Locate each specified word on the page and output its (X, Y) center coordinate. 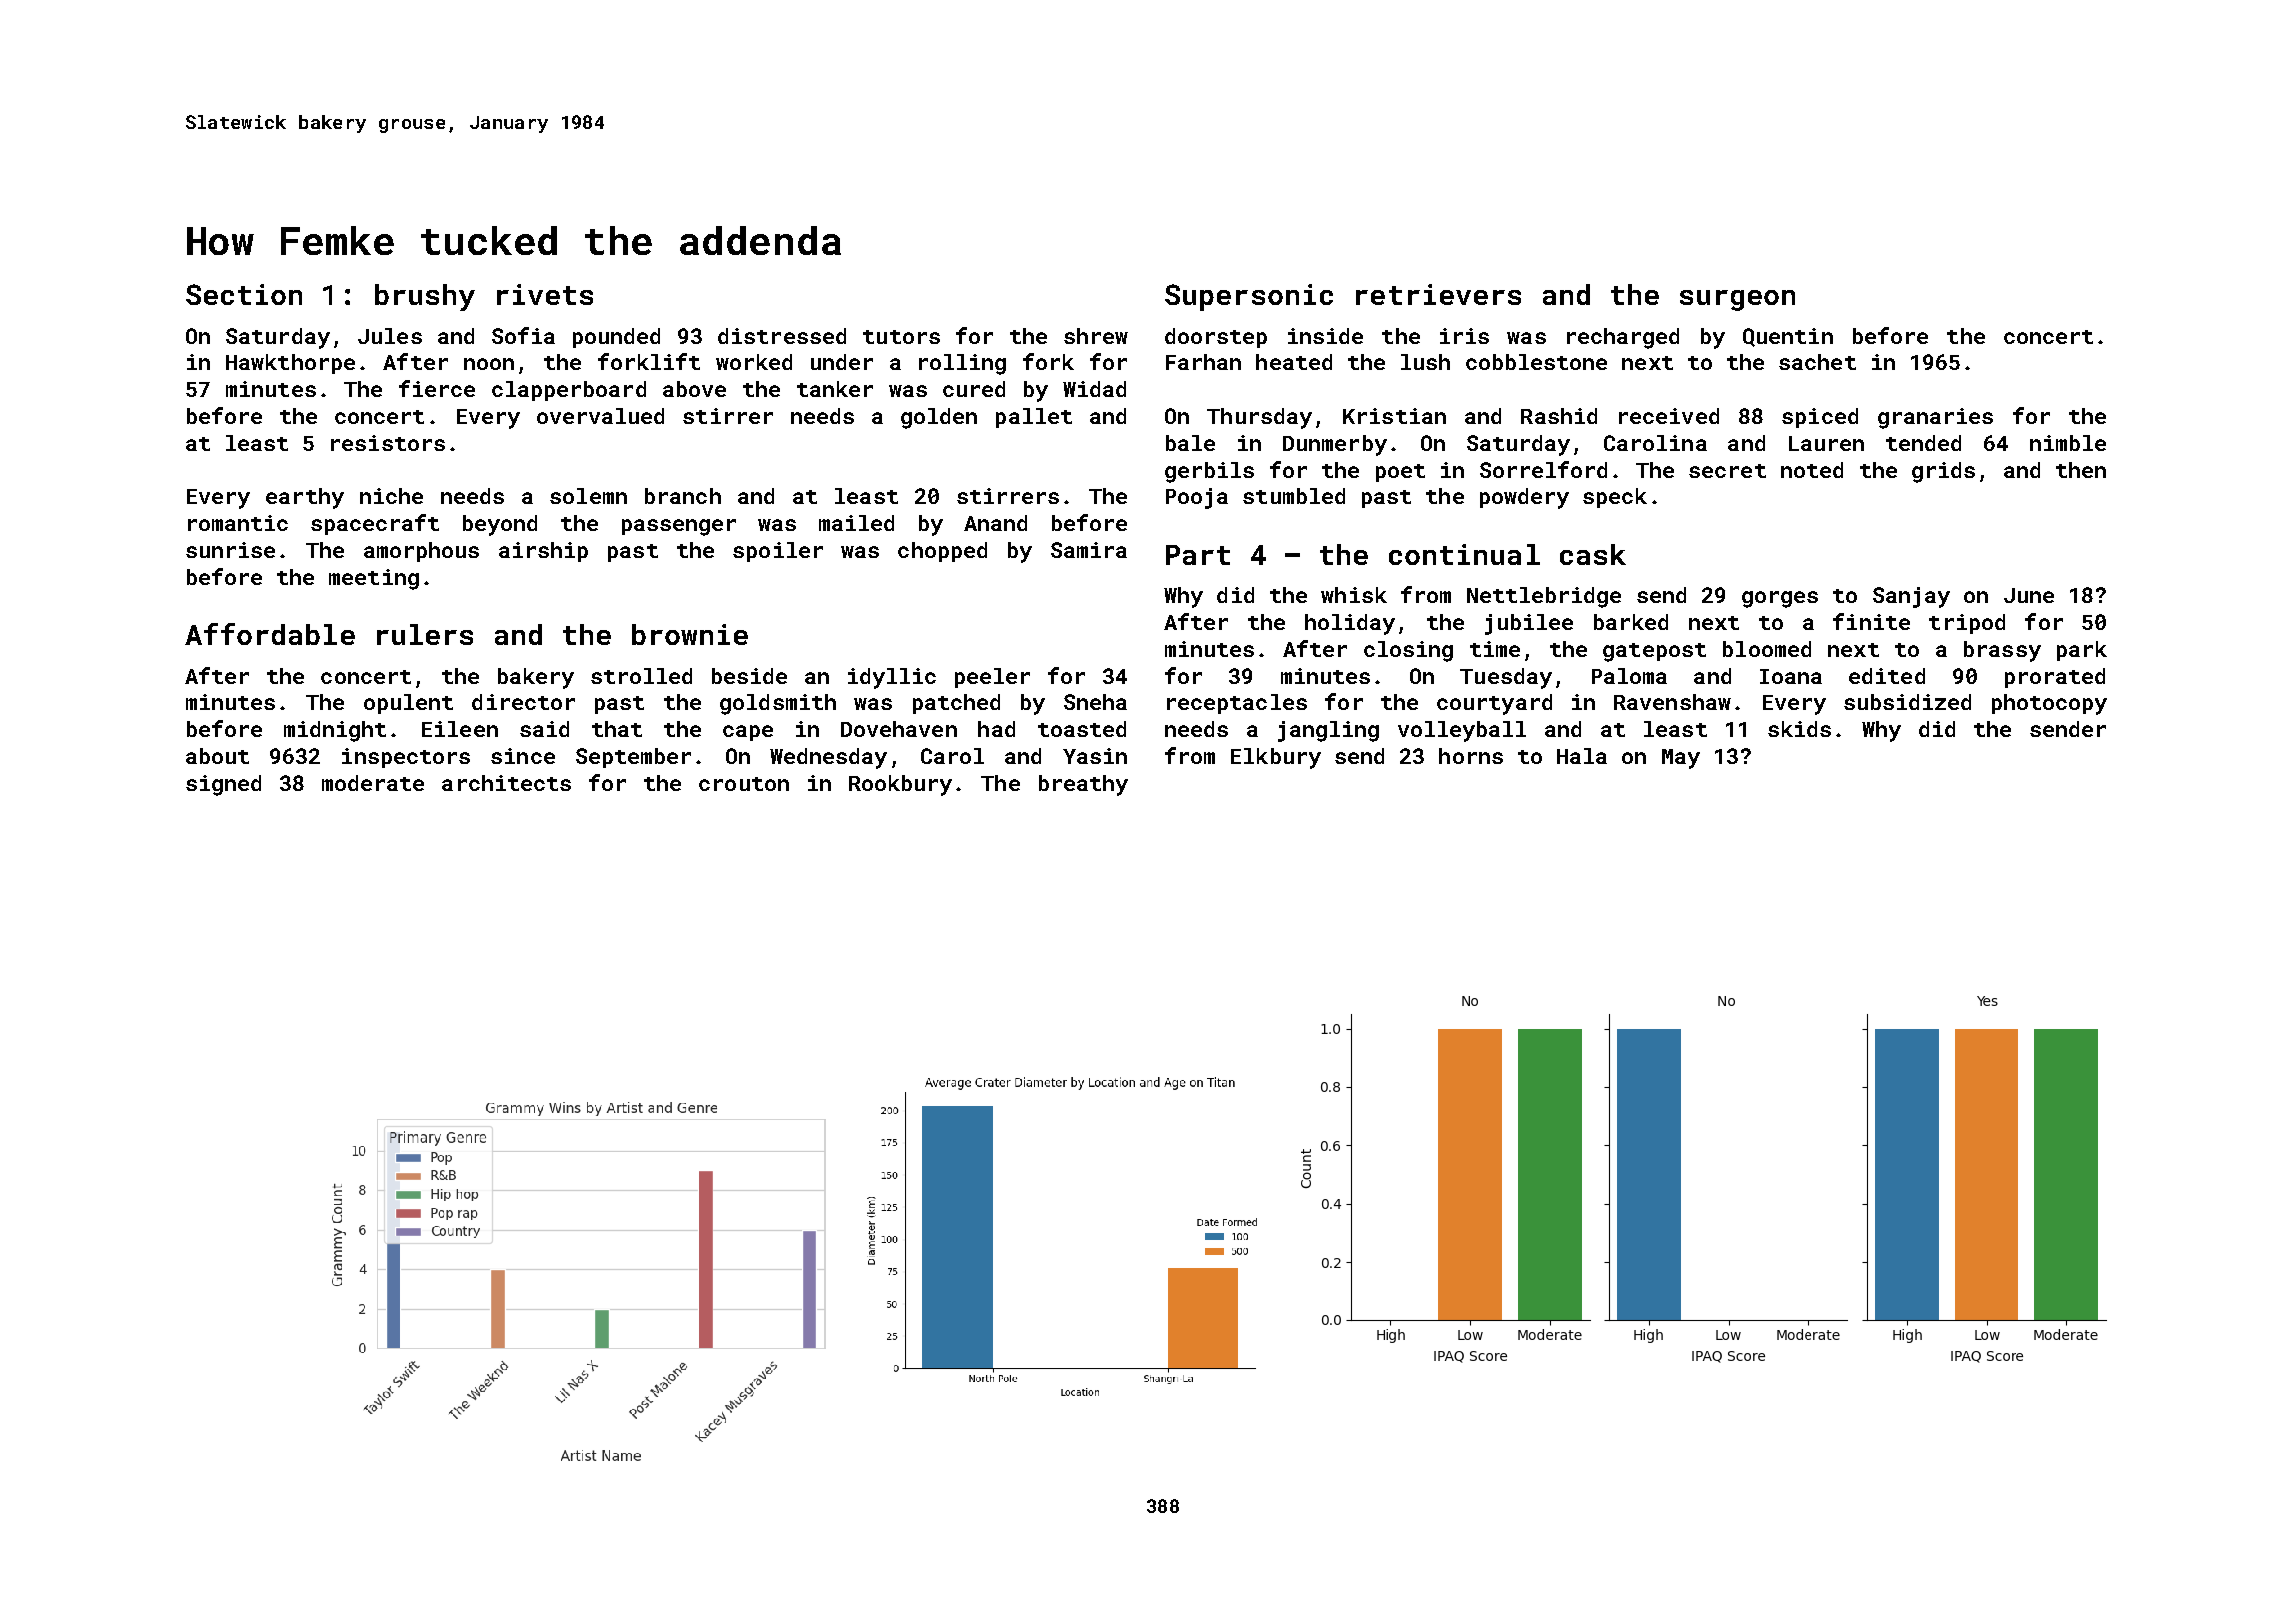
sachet (1817, 362)
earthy (305, 498)
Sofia (523, 335)
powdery (1524, 498)
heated (1294, 362)
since (523, 756)
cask (1593, 554)
